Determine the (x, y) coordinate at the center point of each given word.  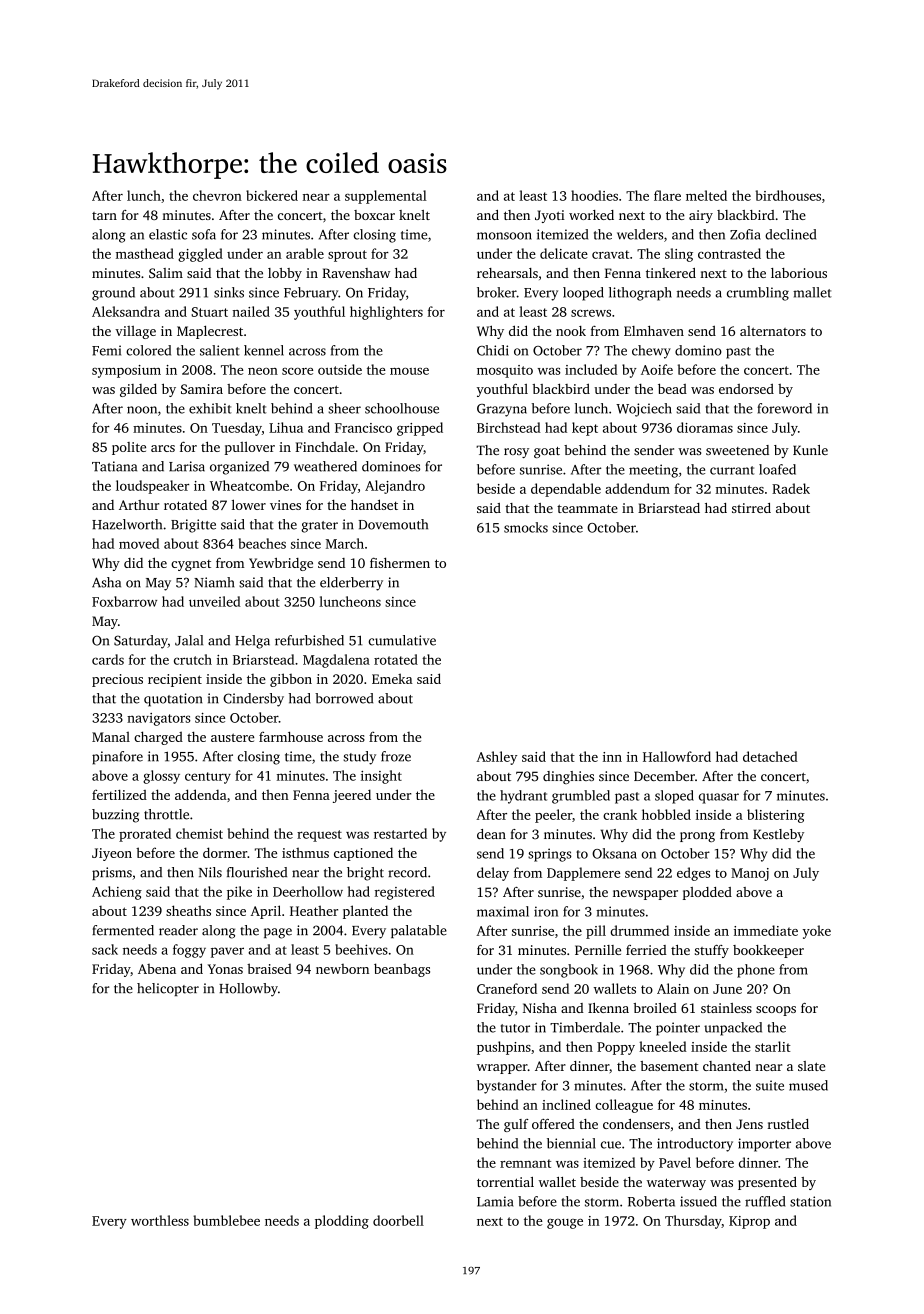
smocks (526, 527)
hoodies (594, 195)
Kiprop (749, 1222)
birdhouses (788, 195)
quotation (173, 700)
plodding (342, 1222)
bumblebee (226, 1220)
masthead (145, 253)
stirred (751, 508)
